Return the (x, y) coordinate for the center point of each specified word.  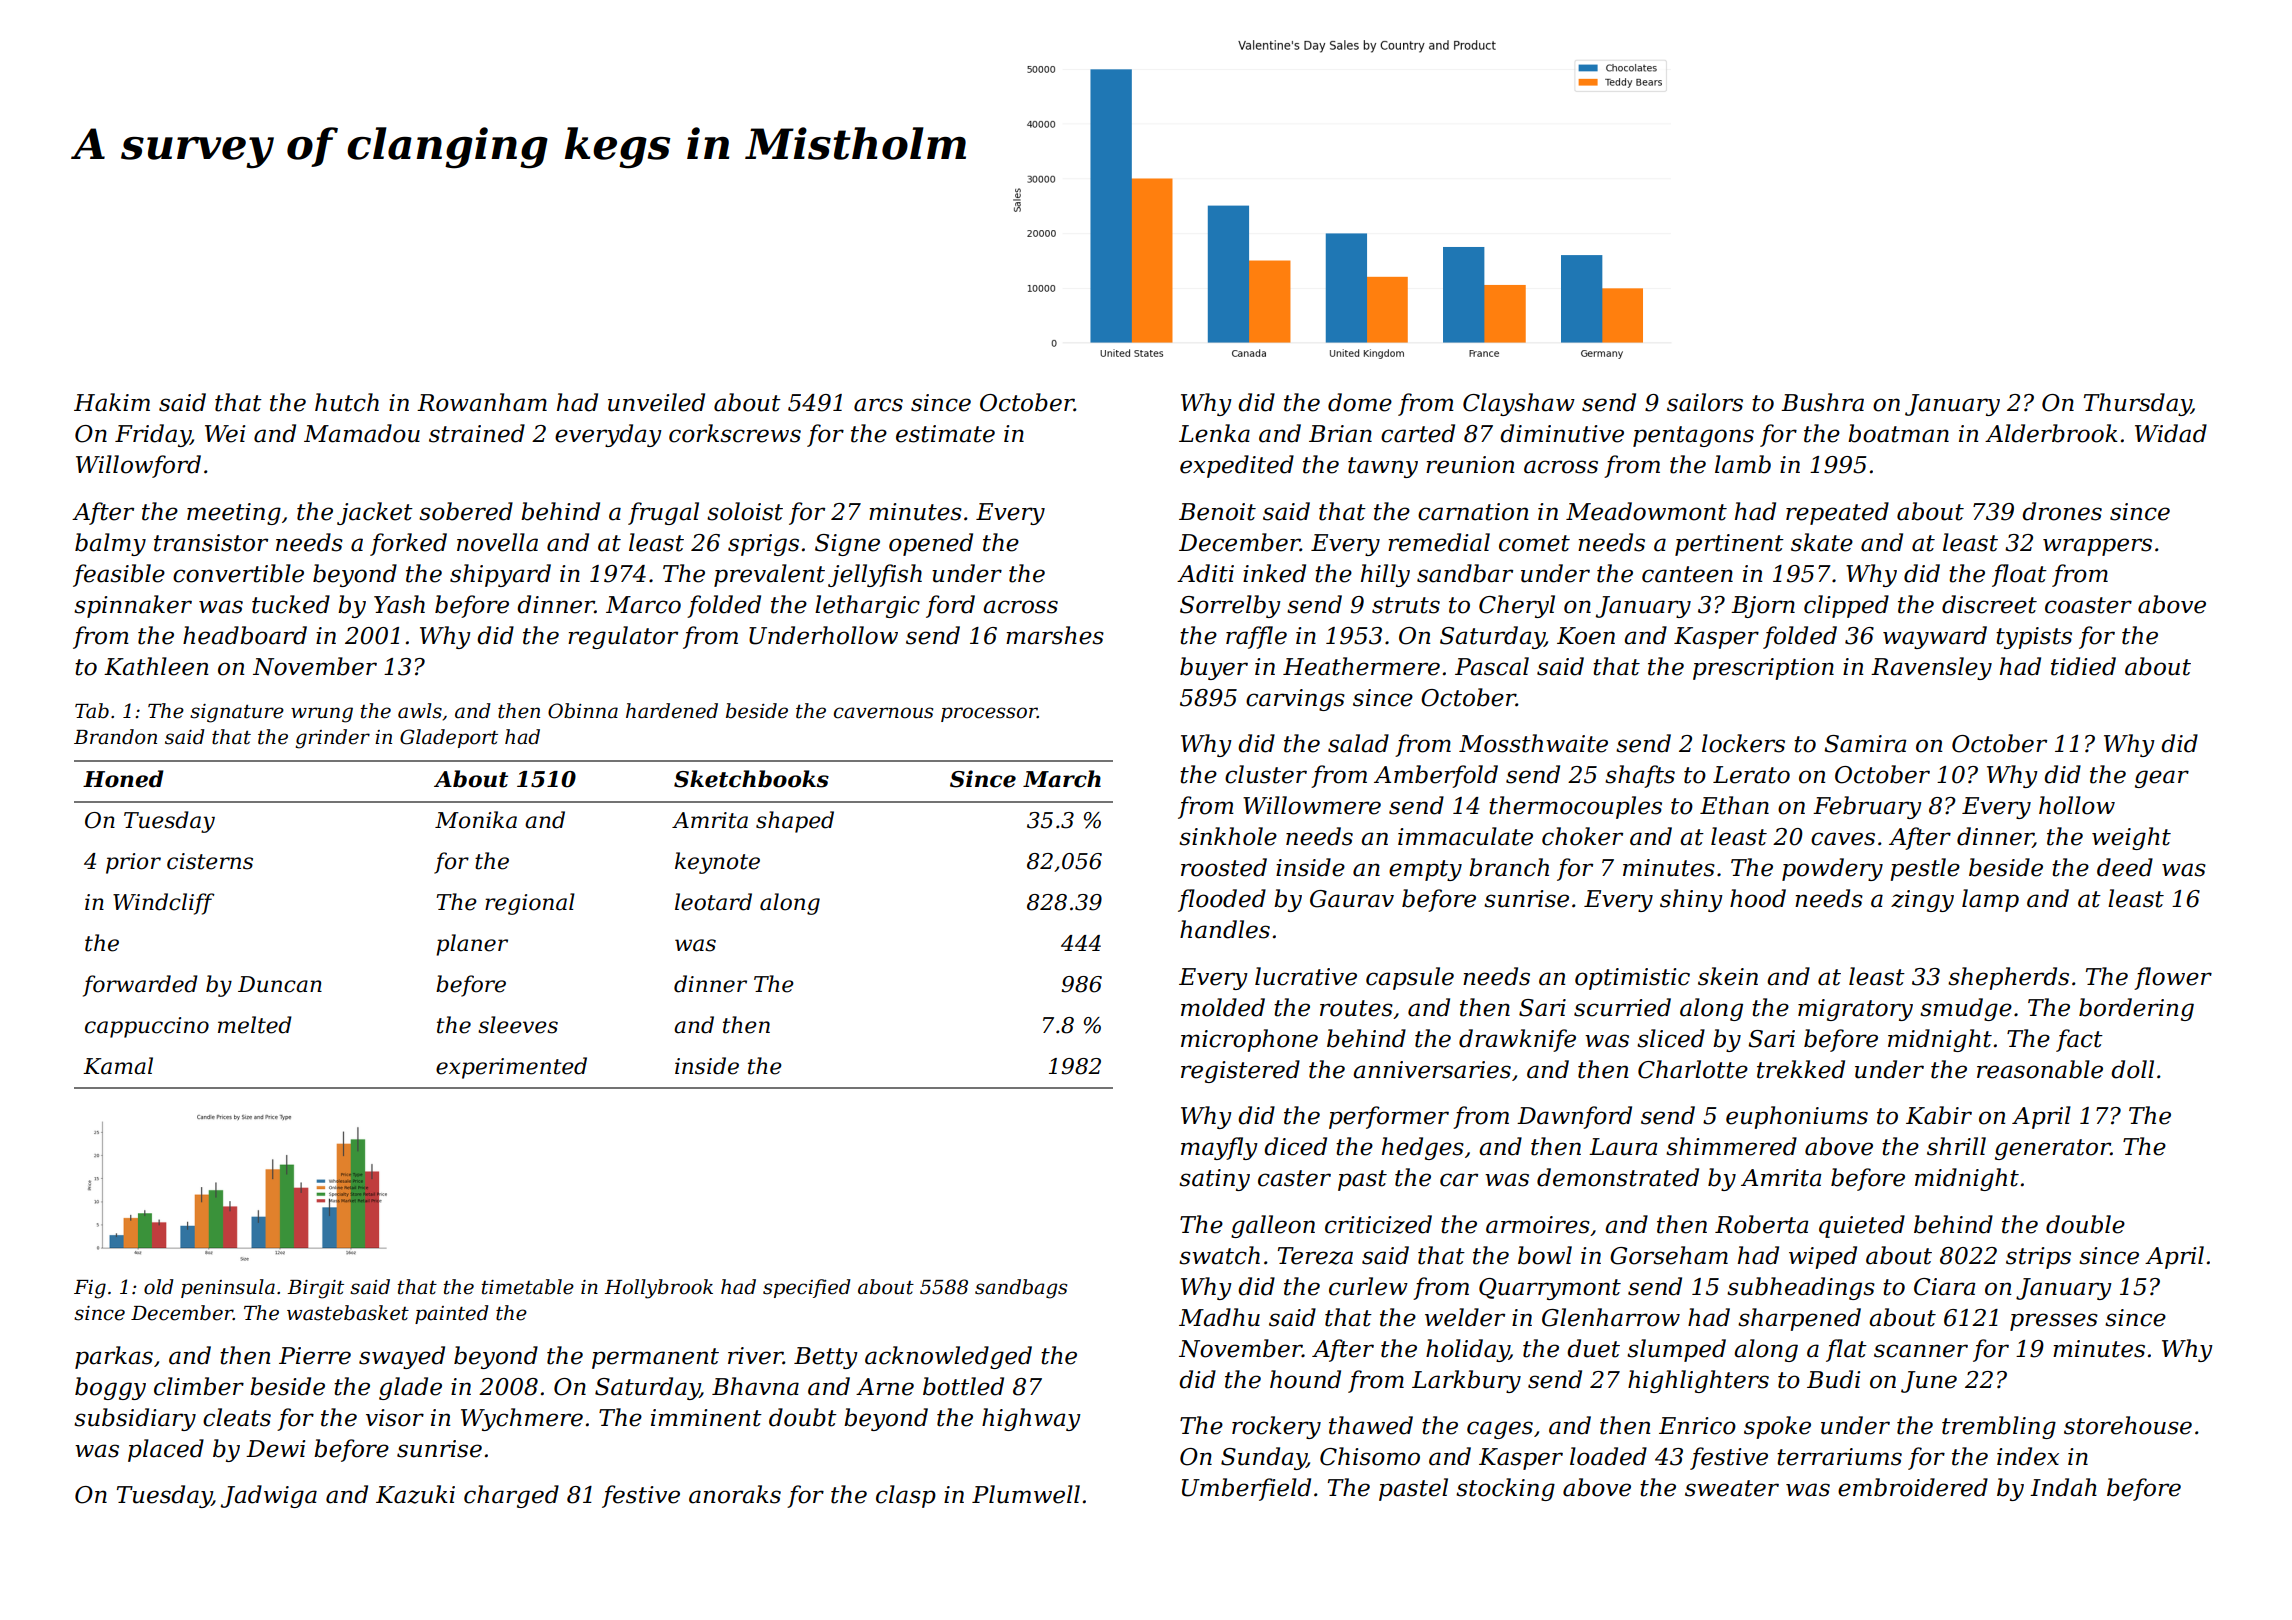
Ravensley (1931, 668)
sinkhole (1228, 836)
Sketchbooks (751, 779)
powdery (1832, 869)
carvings (1295, 700)
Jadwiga (269, 1496)
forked (408, 544)
